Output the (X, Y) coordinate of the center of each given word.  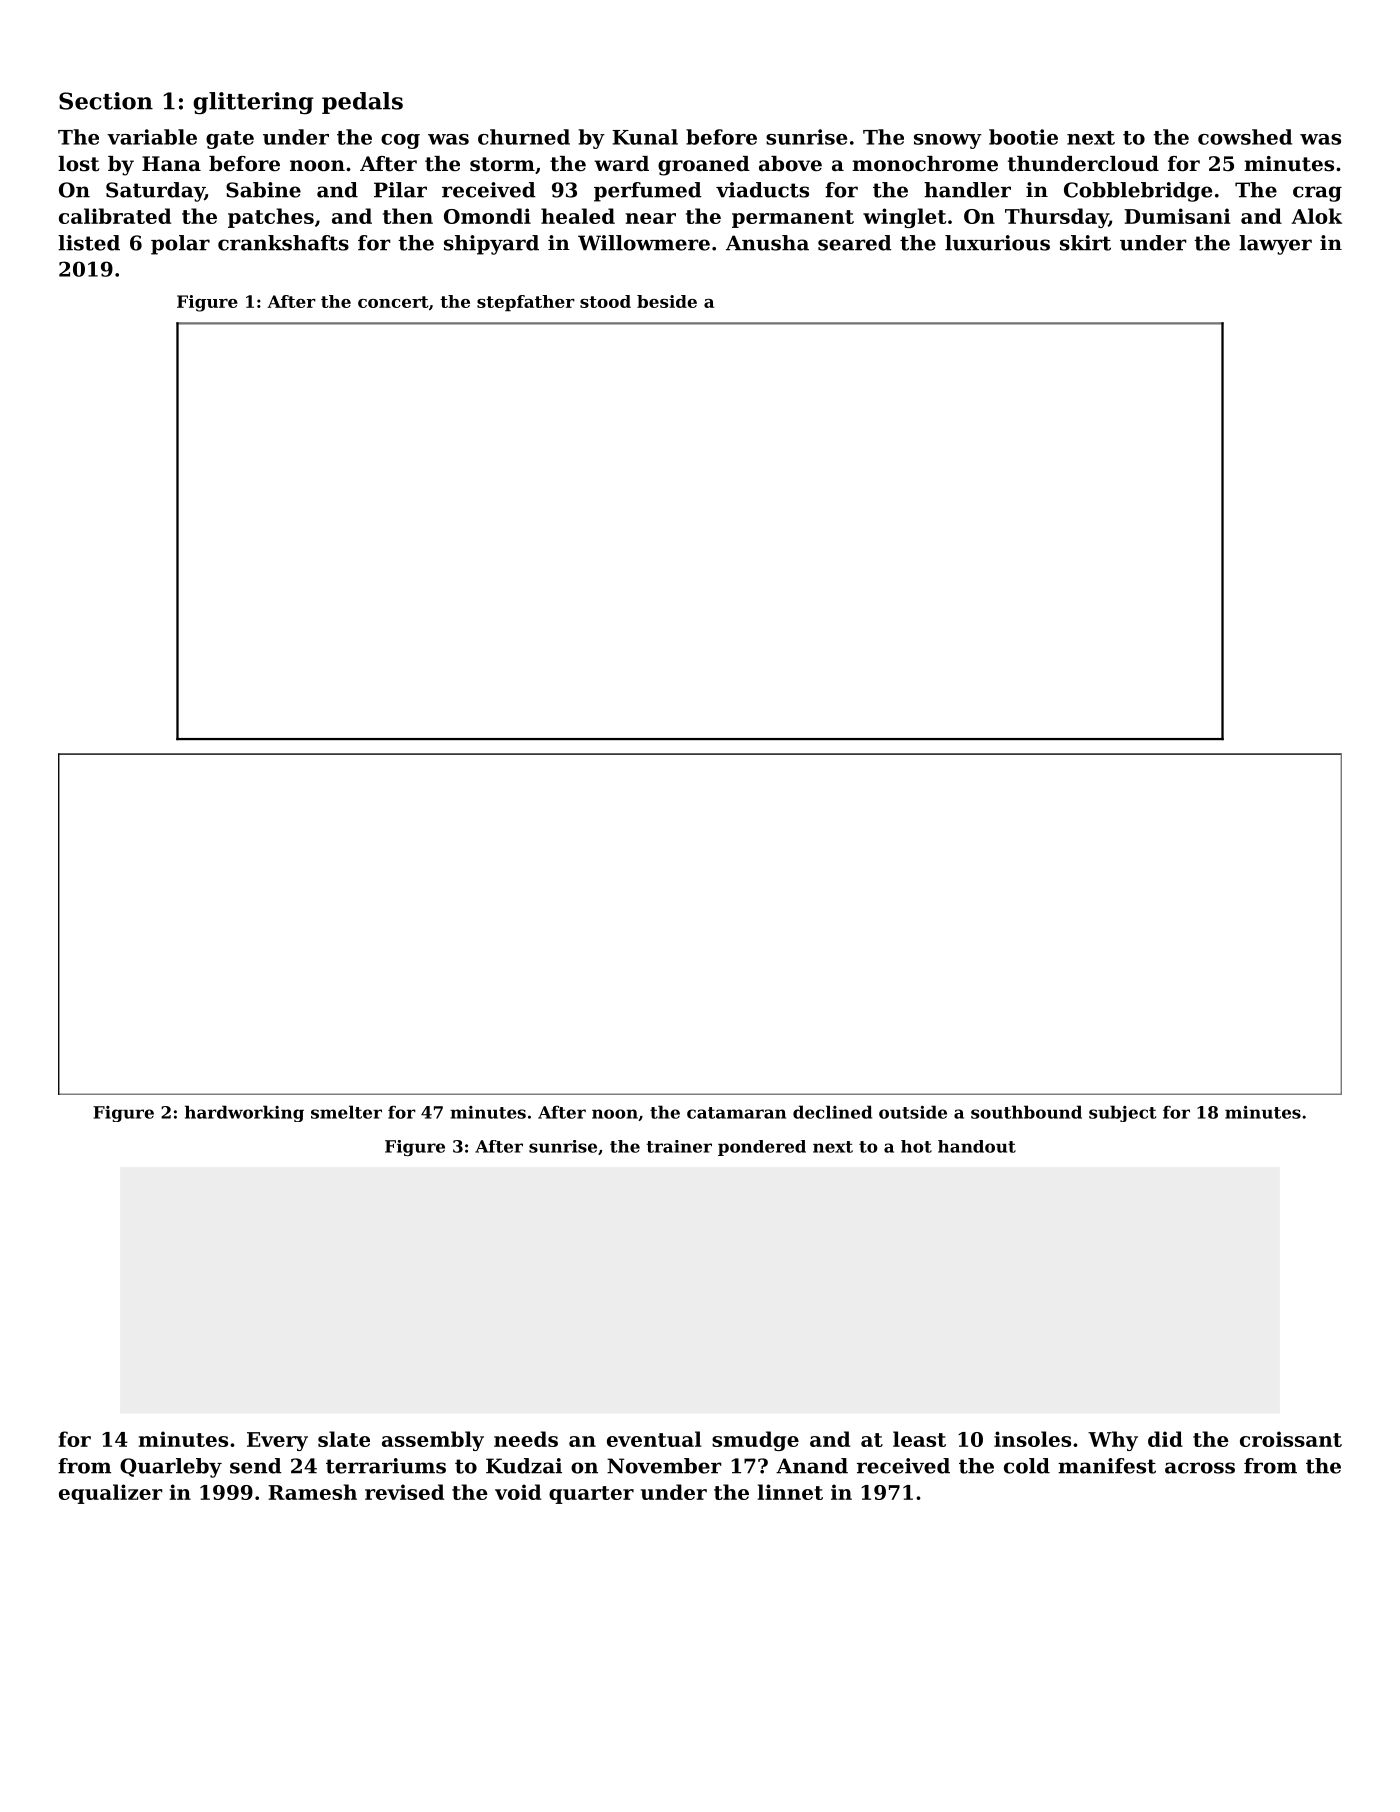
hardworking (244, 1113)
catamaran (736, 1113)
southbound (1026, 1112)
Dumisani (1177, 216)
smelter (346, 1112)
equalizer (111, 1494)
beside (667, 301)
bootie (1023, 137)
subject (1122, 1113)
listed (89, 243)
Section (106, 101)
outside (913, 1112)
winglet (905, 218)
